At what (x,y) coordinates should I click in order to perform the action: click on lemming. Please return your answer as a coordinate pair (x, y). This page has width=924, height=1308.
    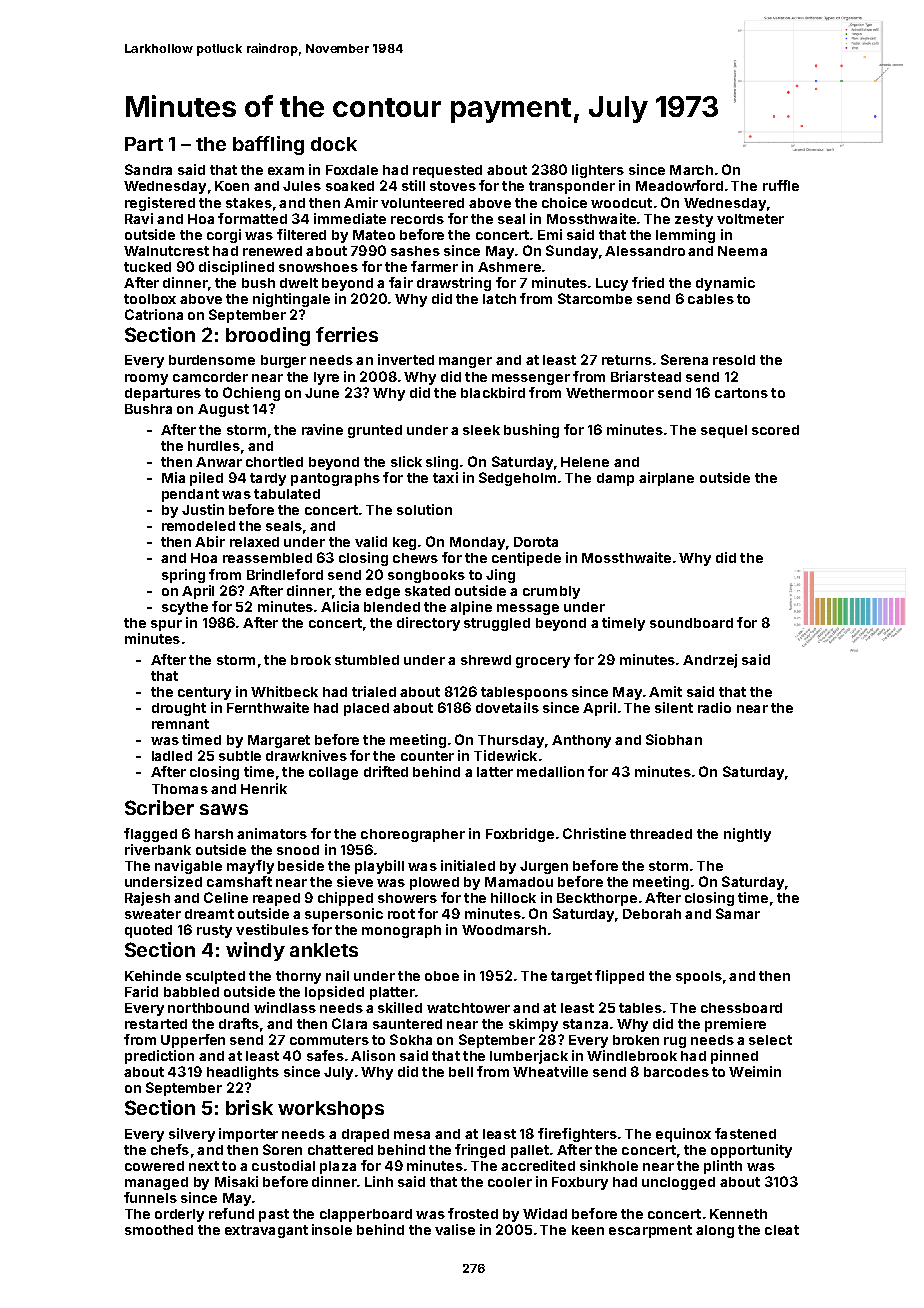
    Looking at the image, I should click on (685, 236).
